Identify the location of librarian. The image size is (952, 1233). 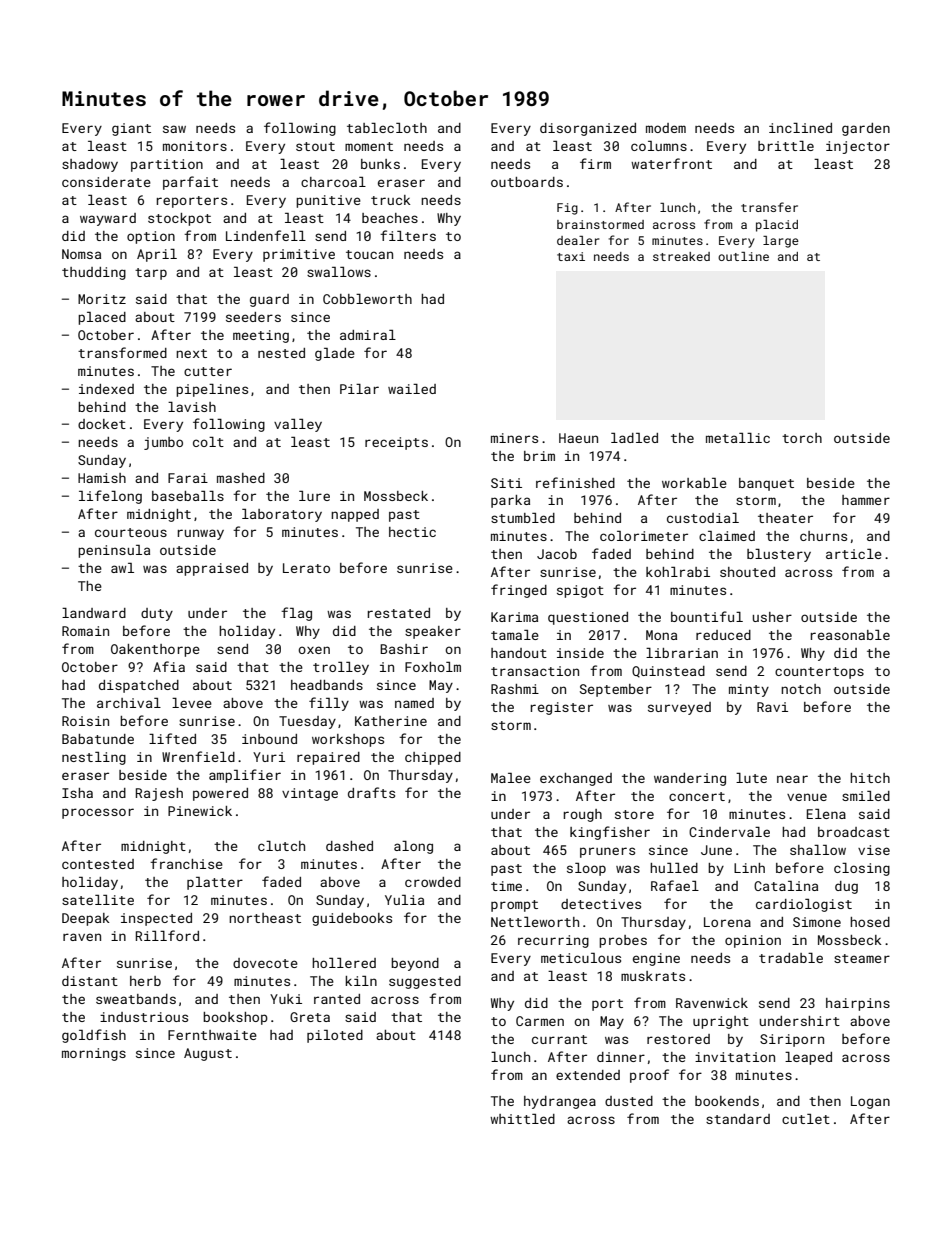
(682, 653).
